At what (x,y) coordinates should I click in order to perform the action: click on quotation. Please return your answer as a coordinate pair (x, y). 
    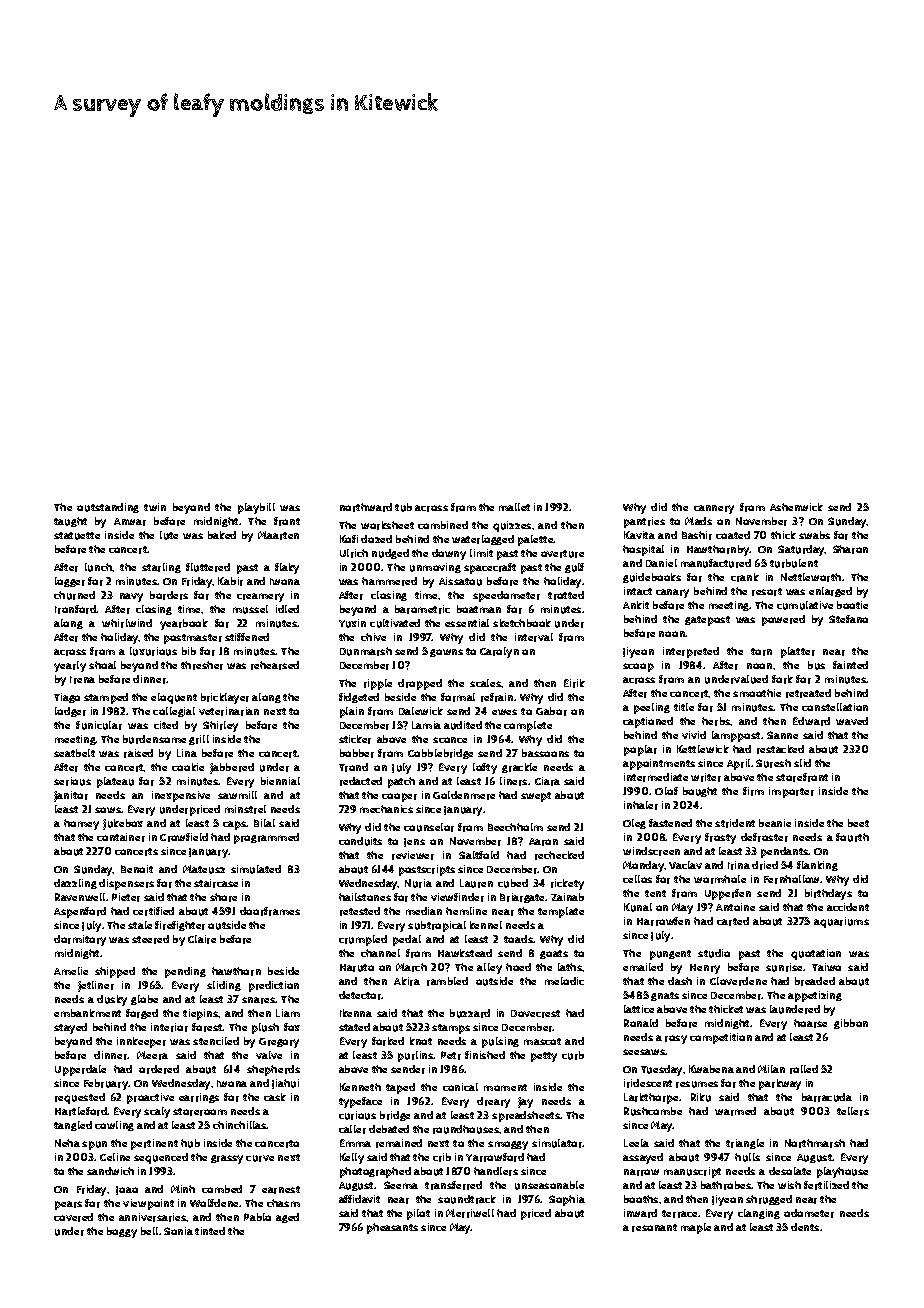
    Looking at the image, I should click on (816, 954).
